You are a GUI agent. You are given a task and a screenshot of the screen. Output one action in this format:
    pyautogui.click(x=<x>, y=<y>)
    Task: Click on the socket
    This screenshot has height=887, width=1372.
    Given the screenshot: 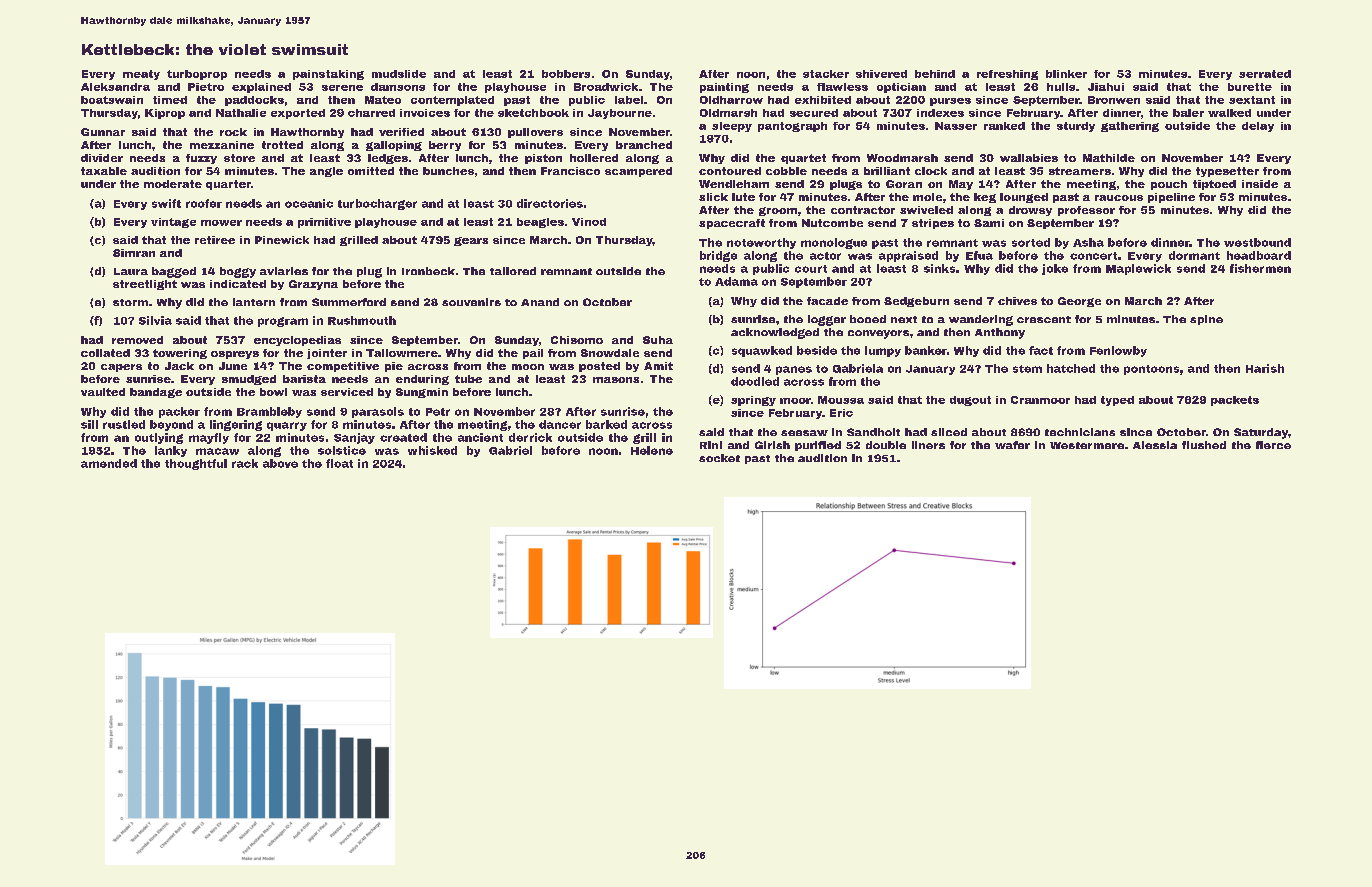 What is the action you would take?
    pyautogui.click(x=719, y=458)
